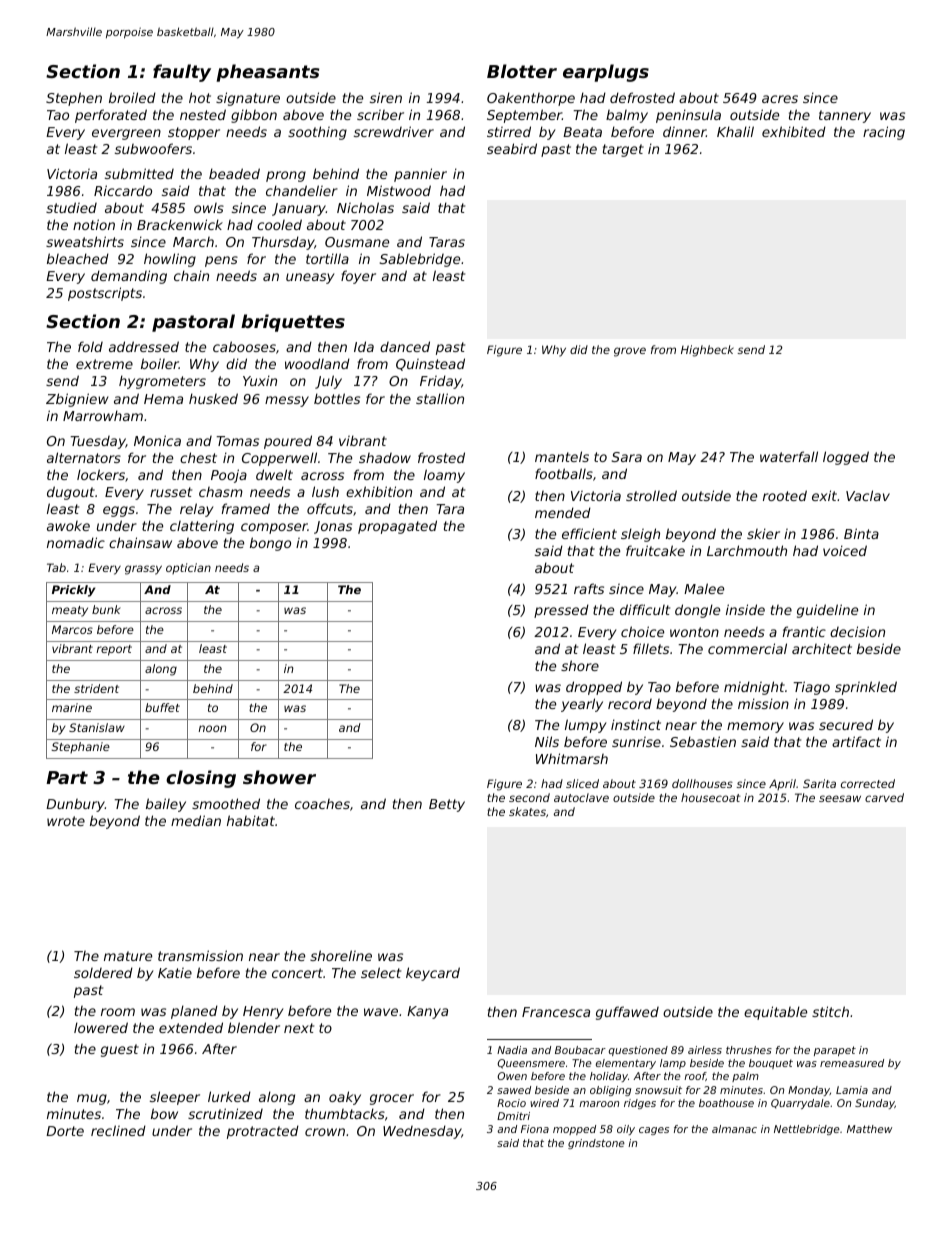 This document has height=1233, width=952. What do you see at coordinates (771, 1064) in the document?
I see `bouquet` at bounding box center [771, 1064].
